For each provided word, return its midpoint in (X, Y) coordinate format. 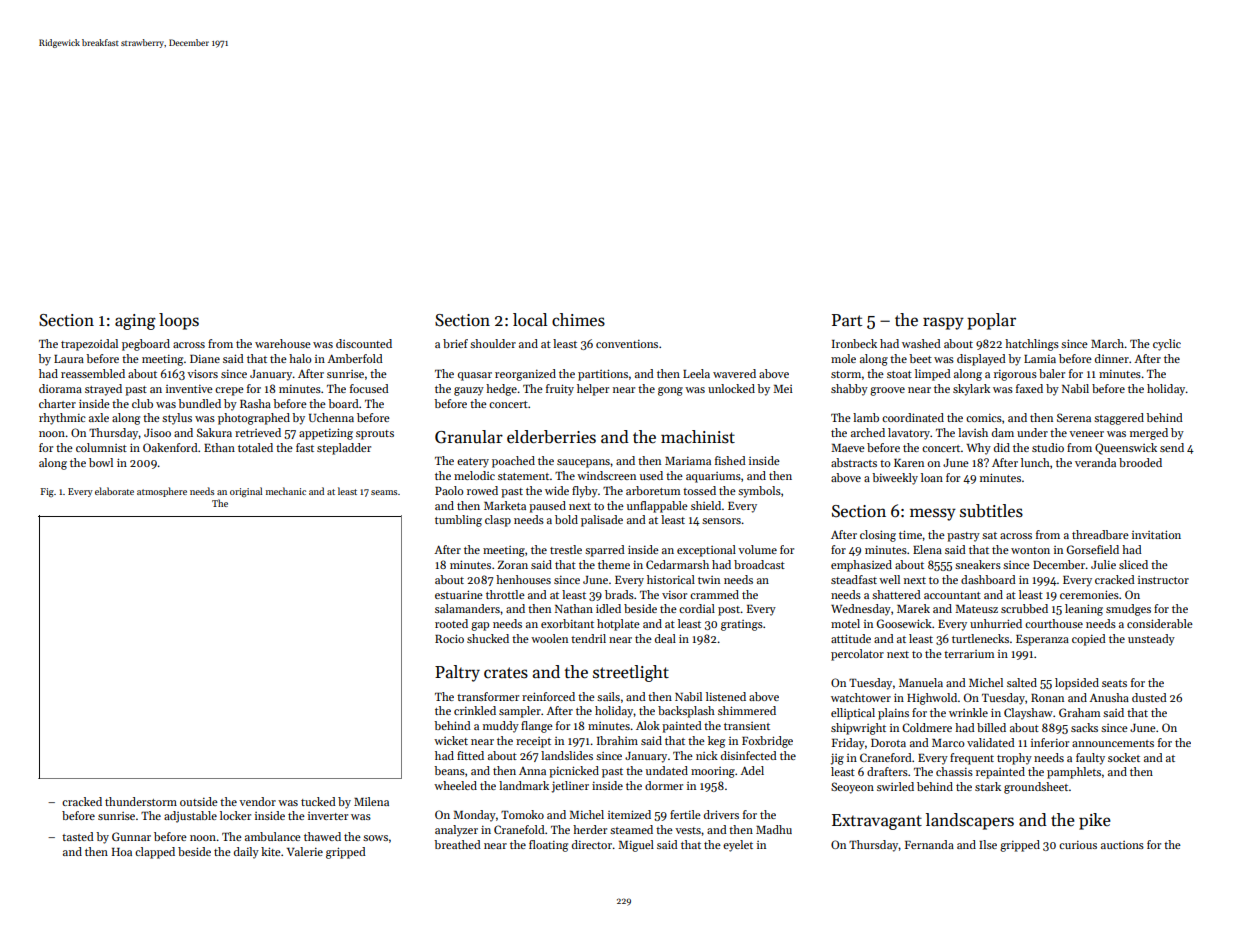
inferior (1050, 742)
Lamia (1040, 359)
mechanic (286, 491)
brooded (1140, 462)
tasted (78, 836)
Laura (69, 359)
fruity (560, 390)
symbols (759, 492)
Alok (648, 725)
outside (199, 801)
